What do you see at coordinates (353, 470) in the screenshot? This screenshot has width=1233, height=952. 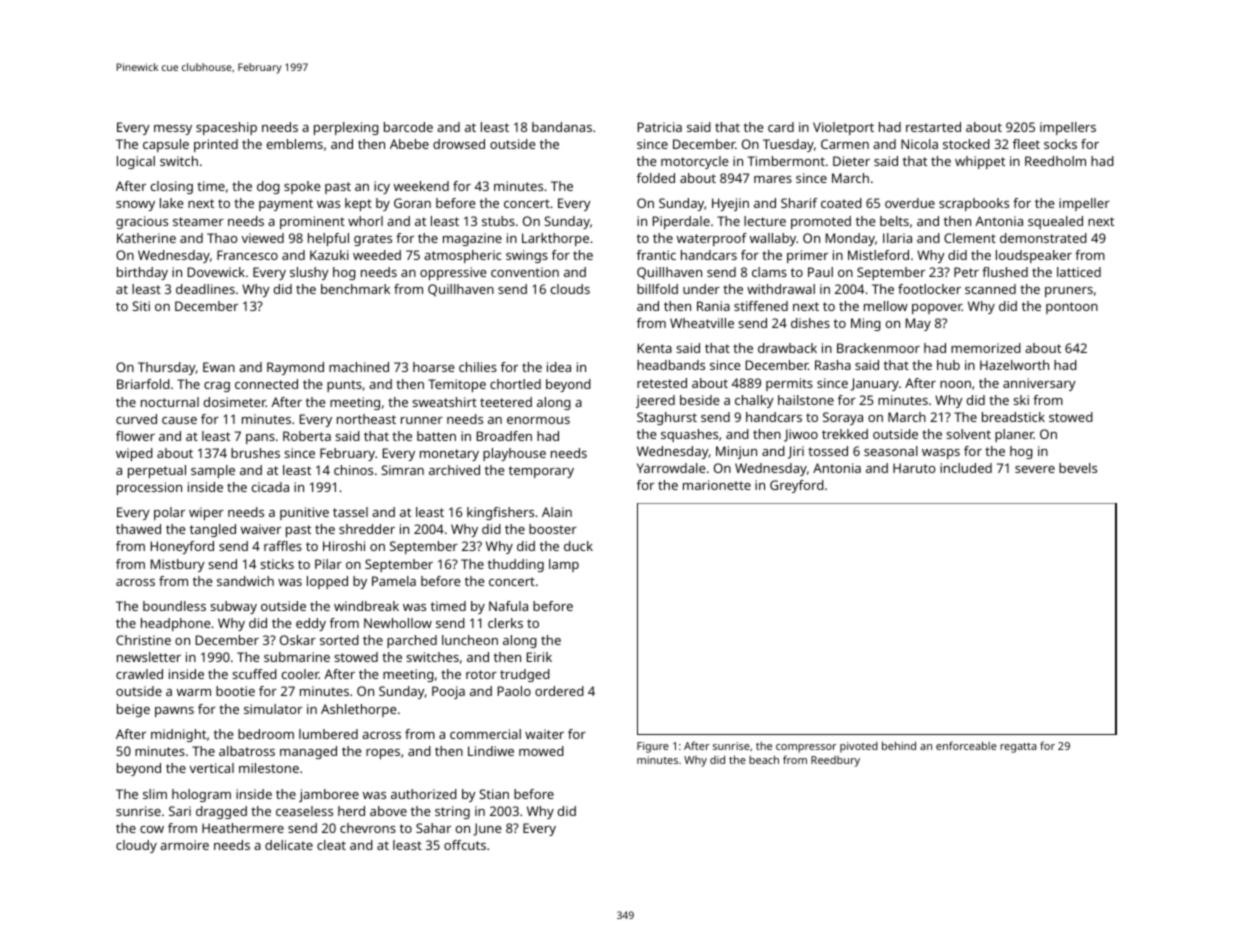 I see `chinos` at bounding box center [353, 470].
